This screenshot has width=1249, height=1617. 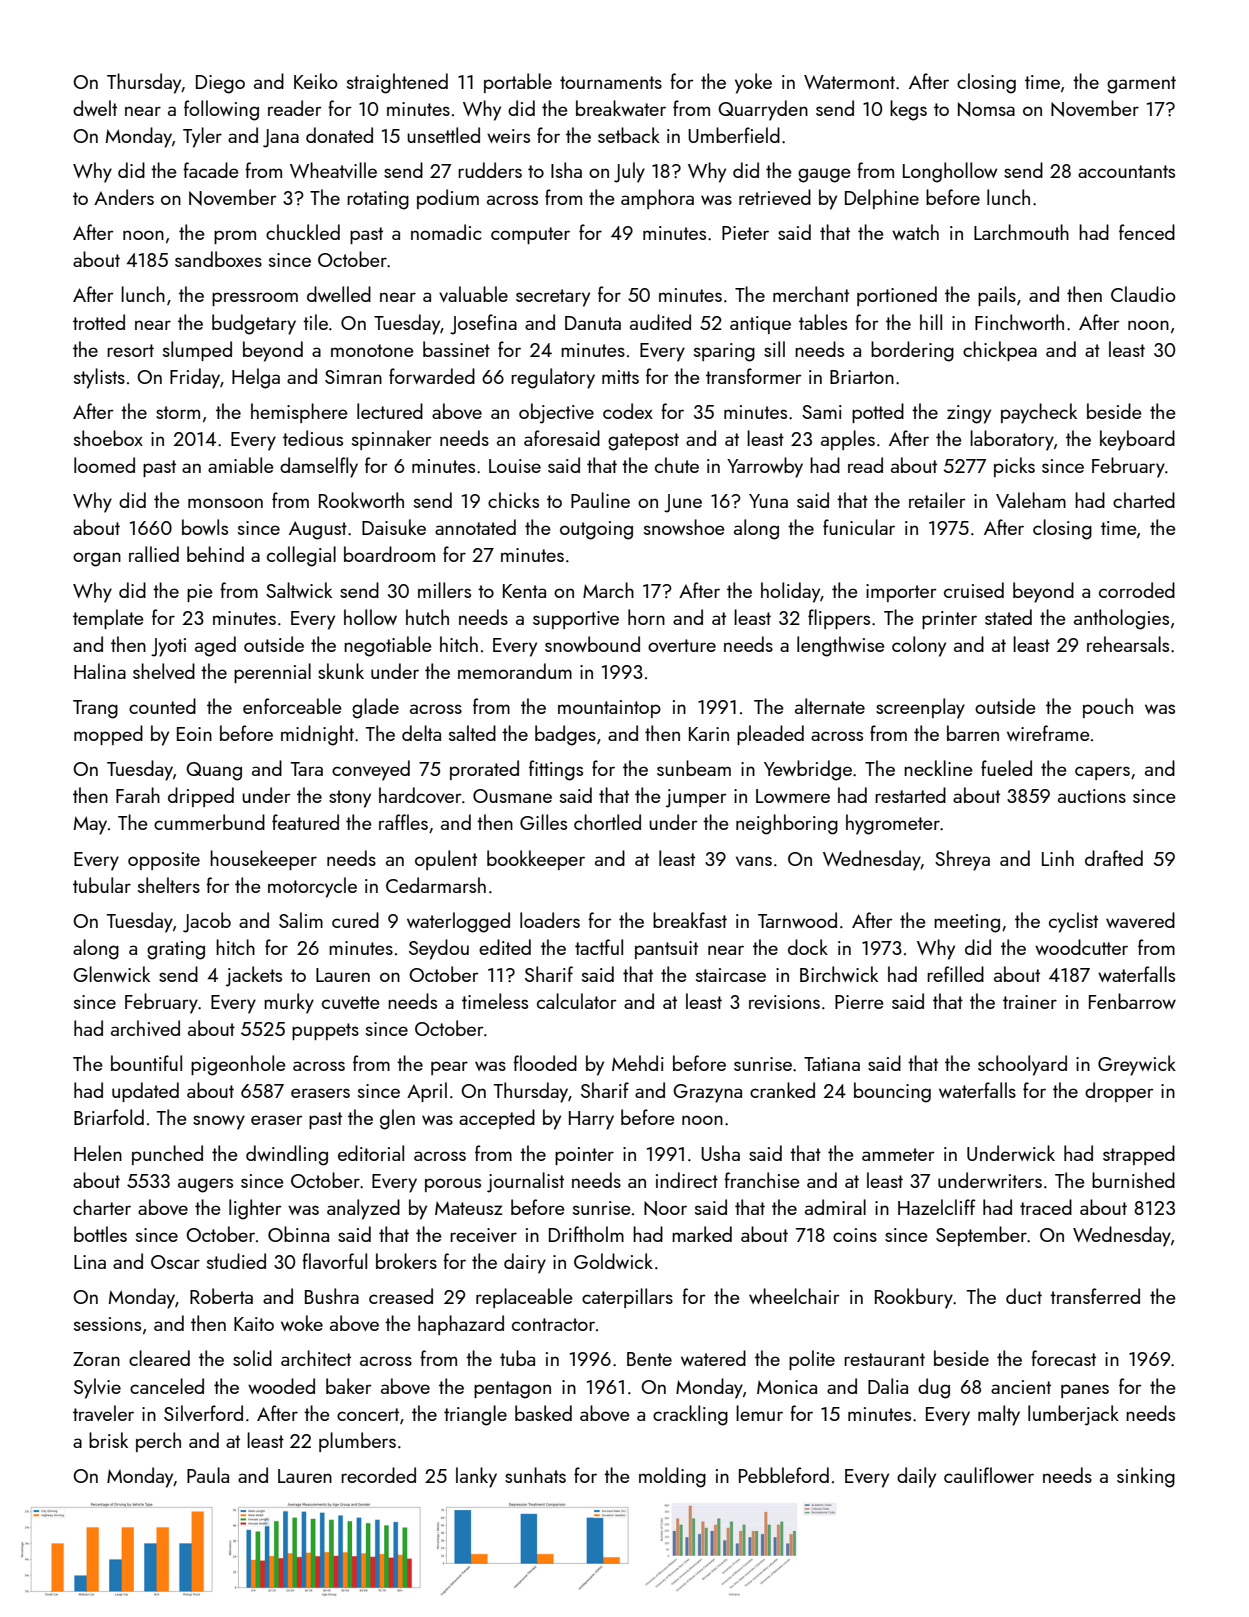 What do you see at coordinates (145, 1092) in the screenshot?
I see `updated` at bounding box center [145, 1092].
